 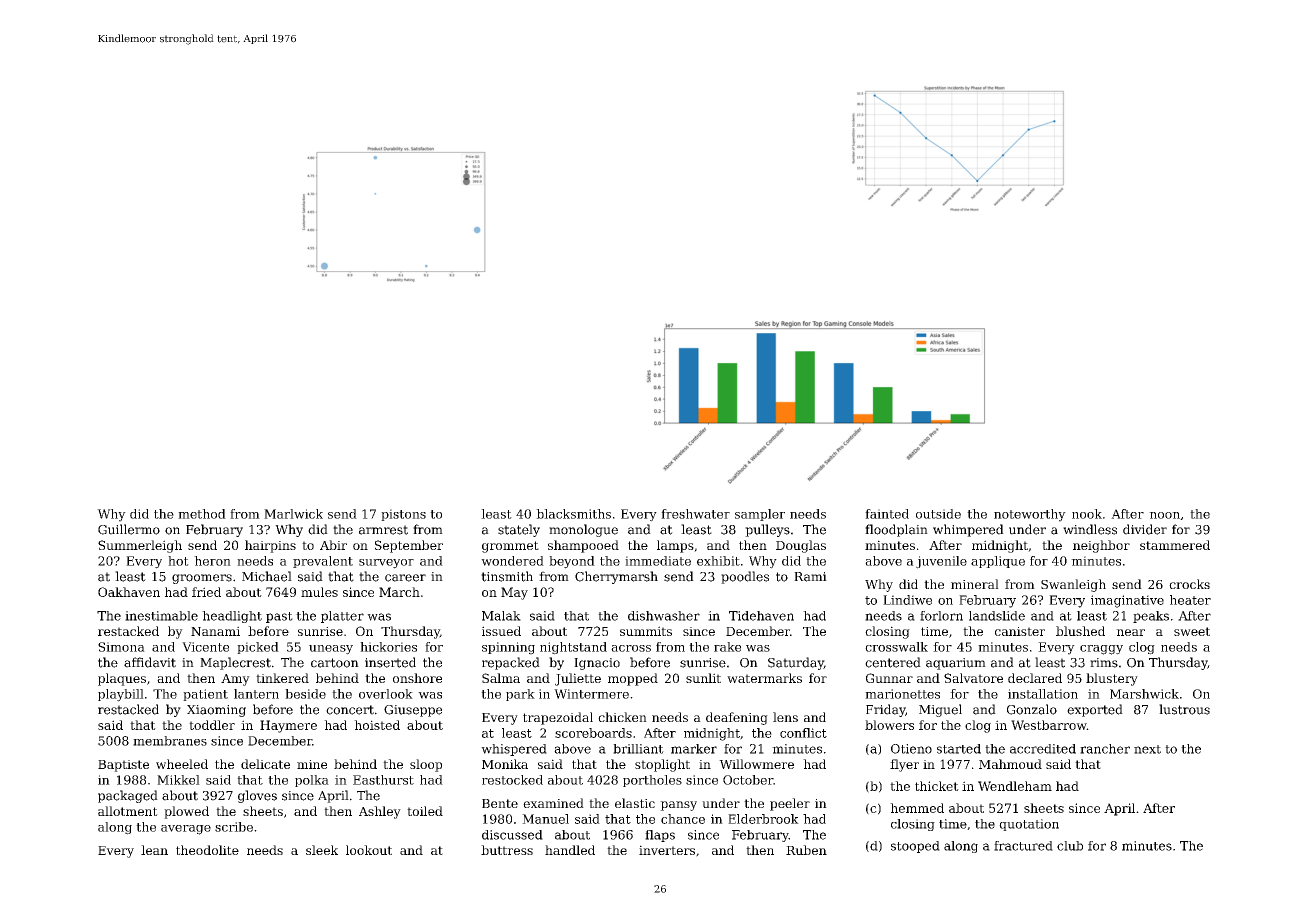 What do you see at coordinates (896, 647) in the document?
I see `crosswalk` at bounding box center [896, 647].
